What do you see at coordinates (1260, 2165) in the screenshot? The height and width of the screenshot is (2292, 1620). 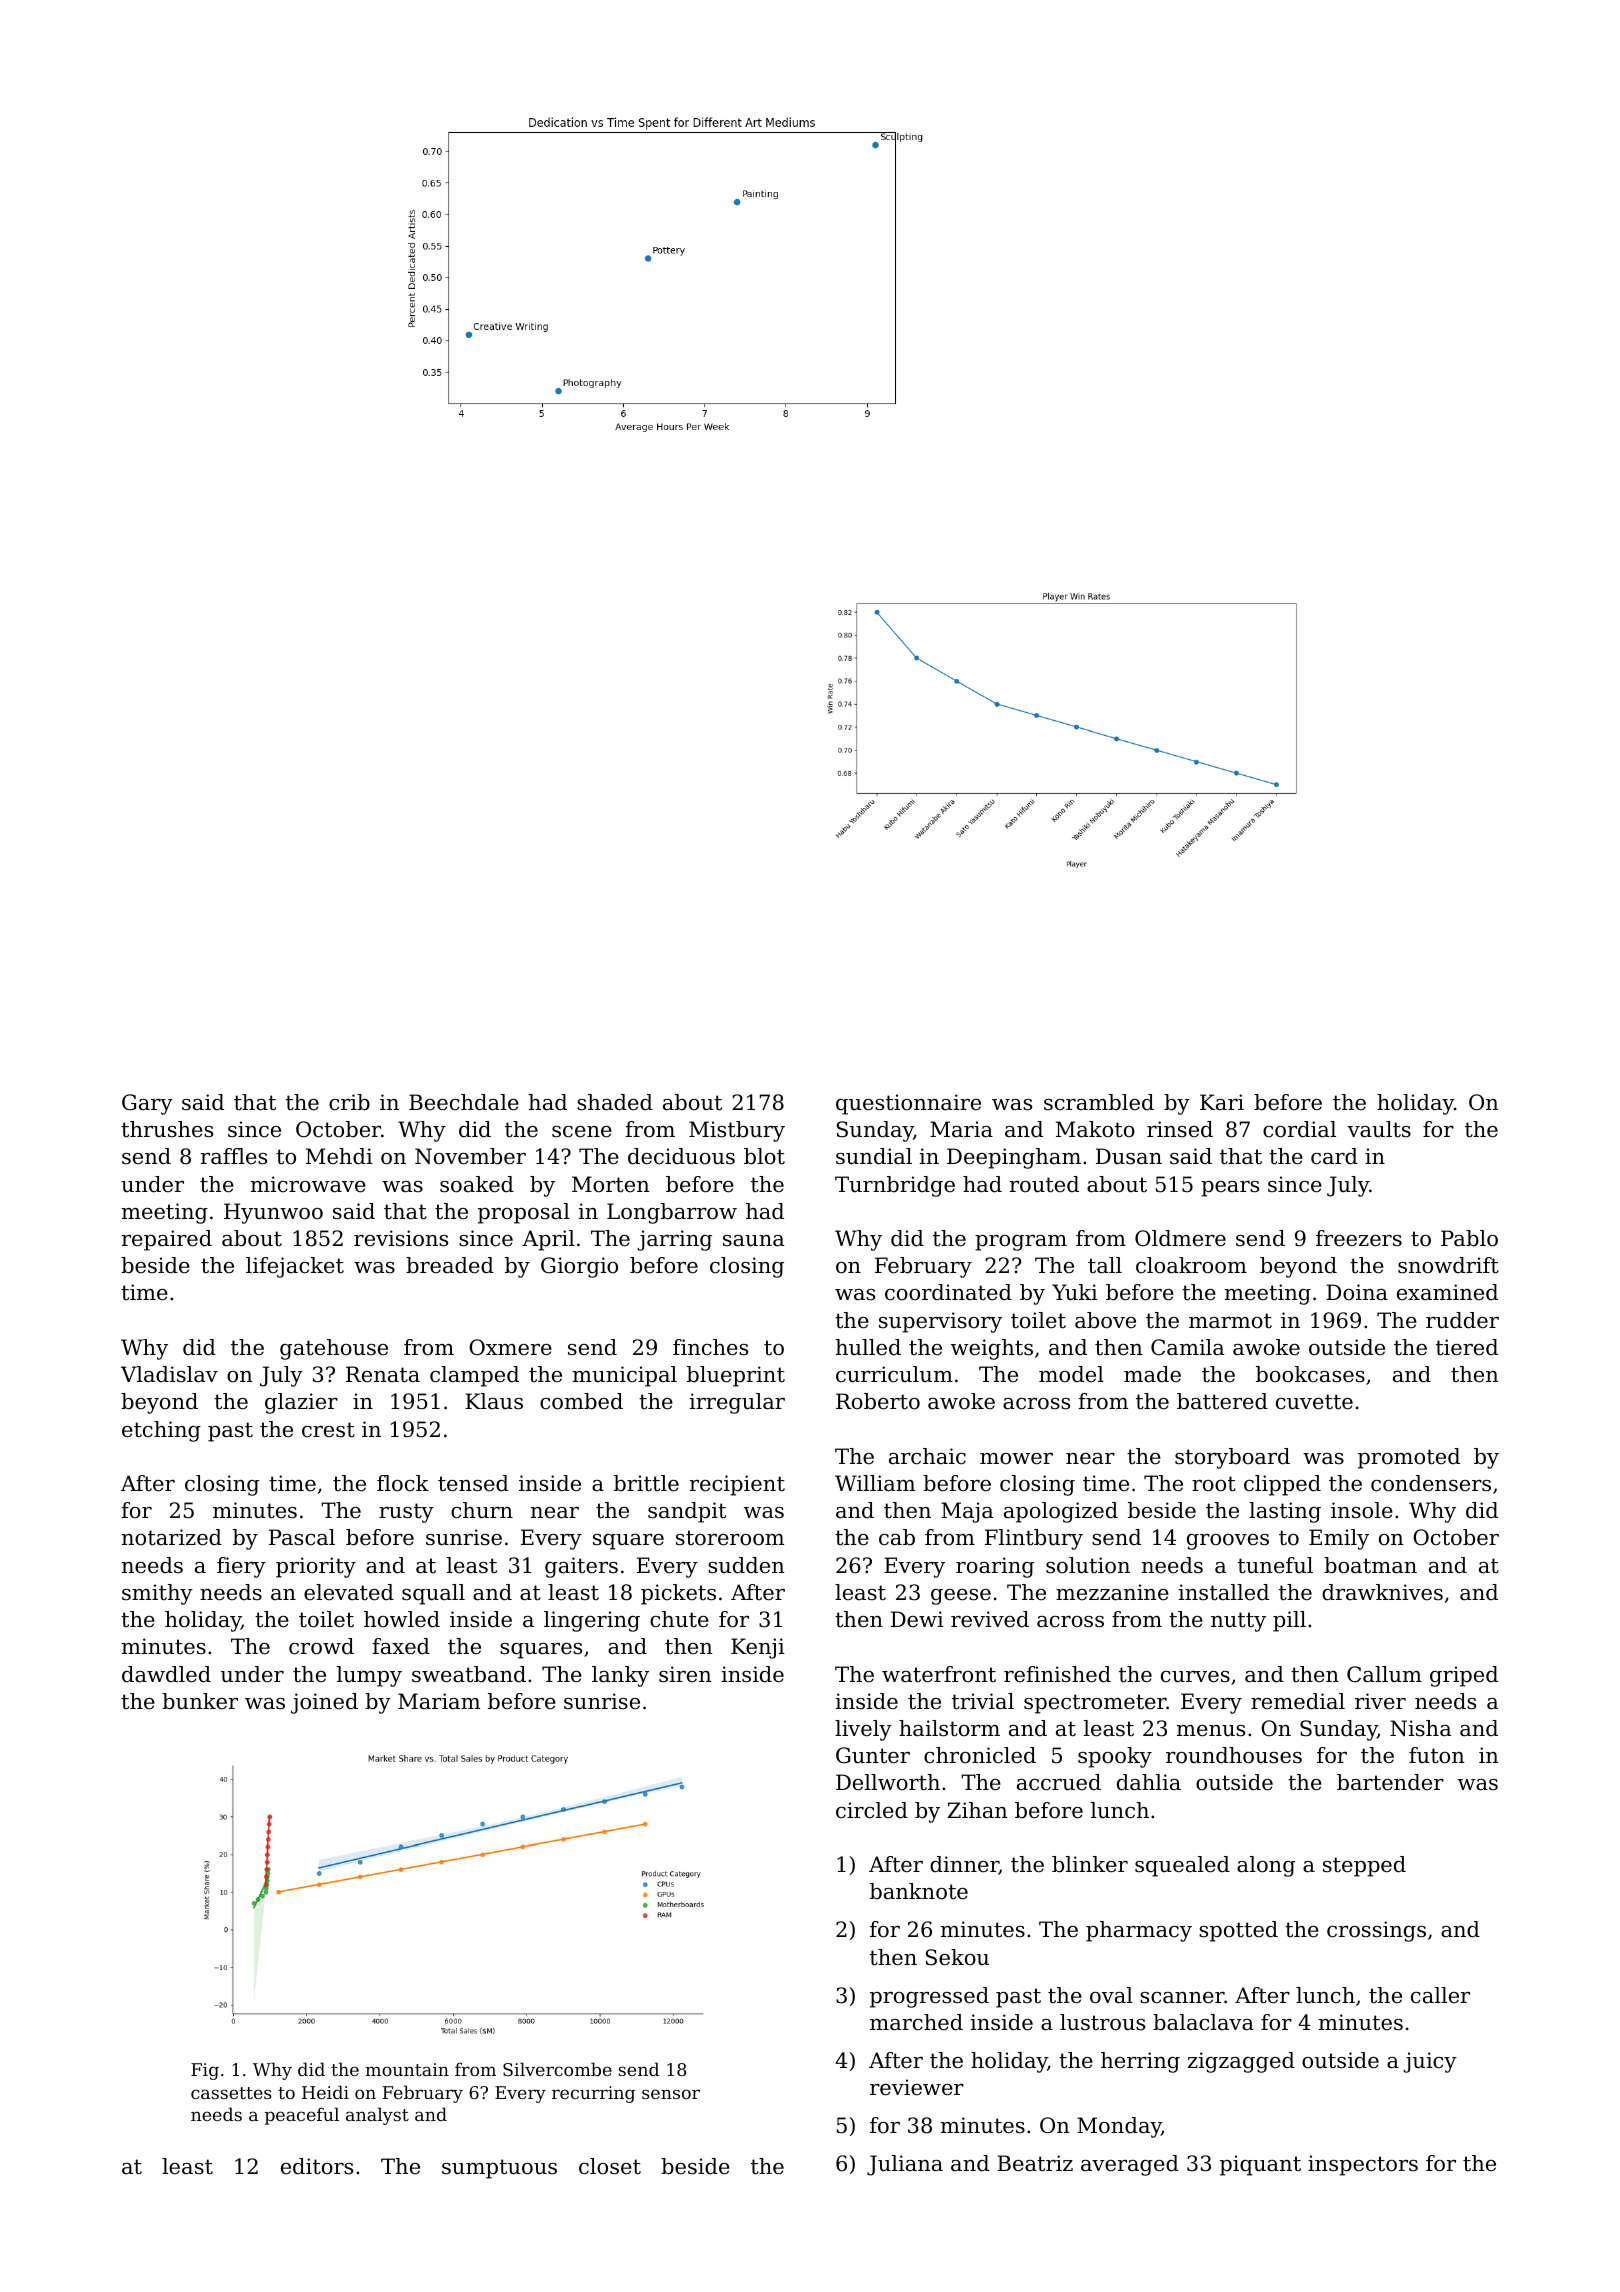 I see `piquant` at bounding box center [1260, 2165].
